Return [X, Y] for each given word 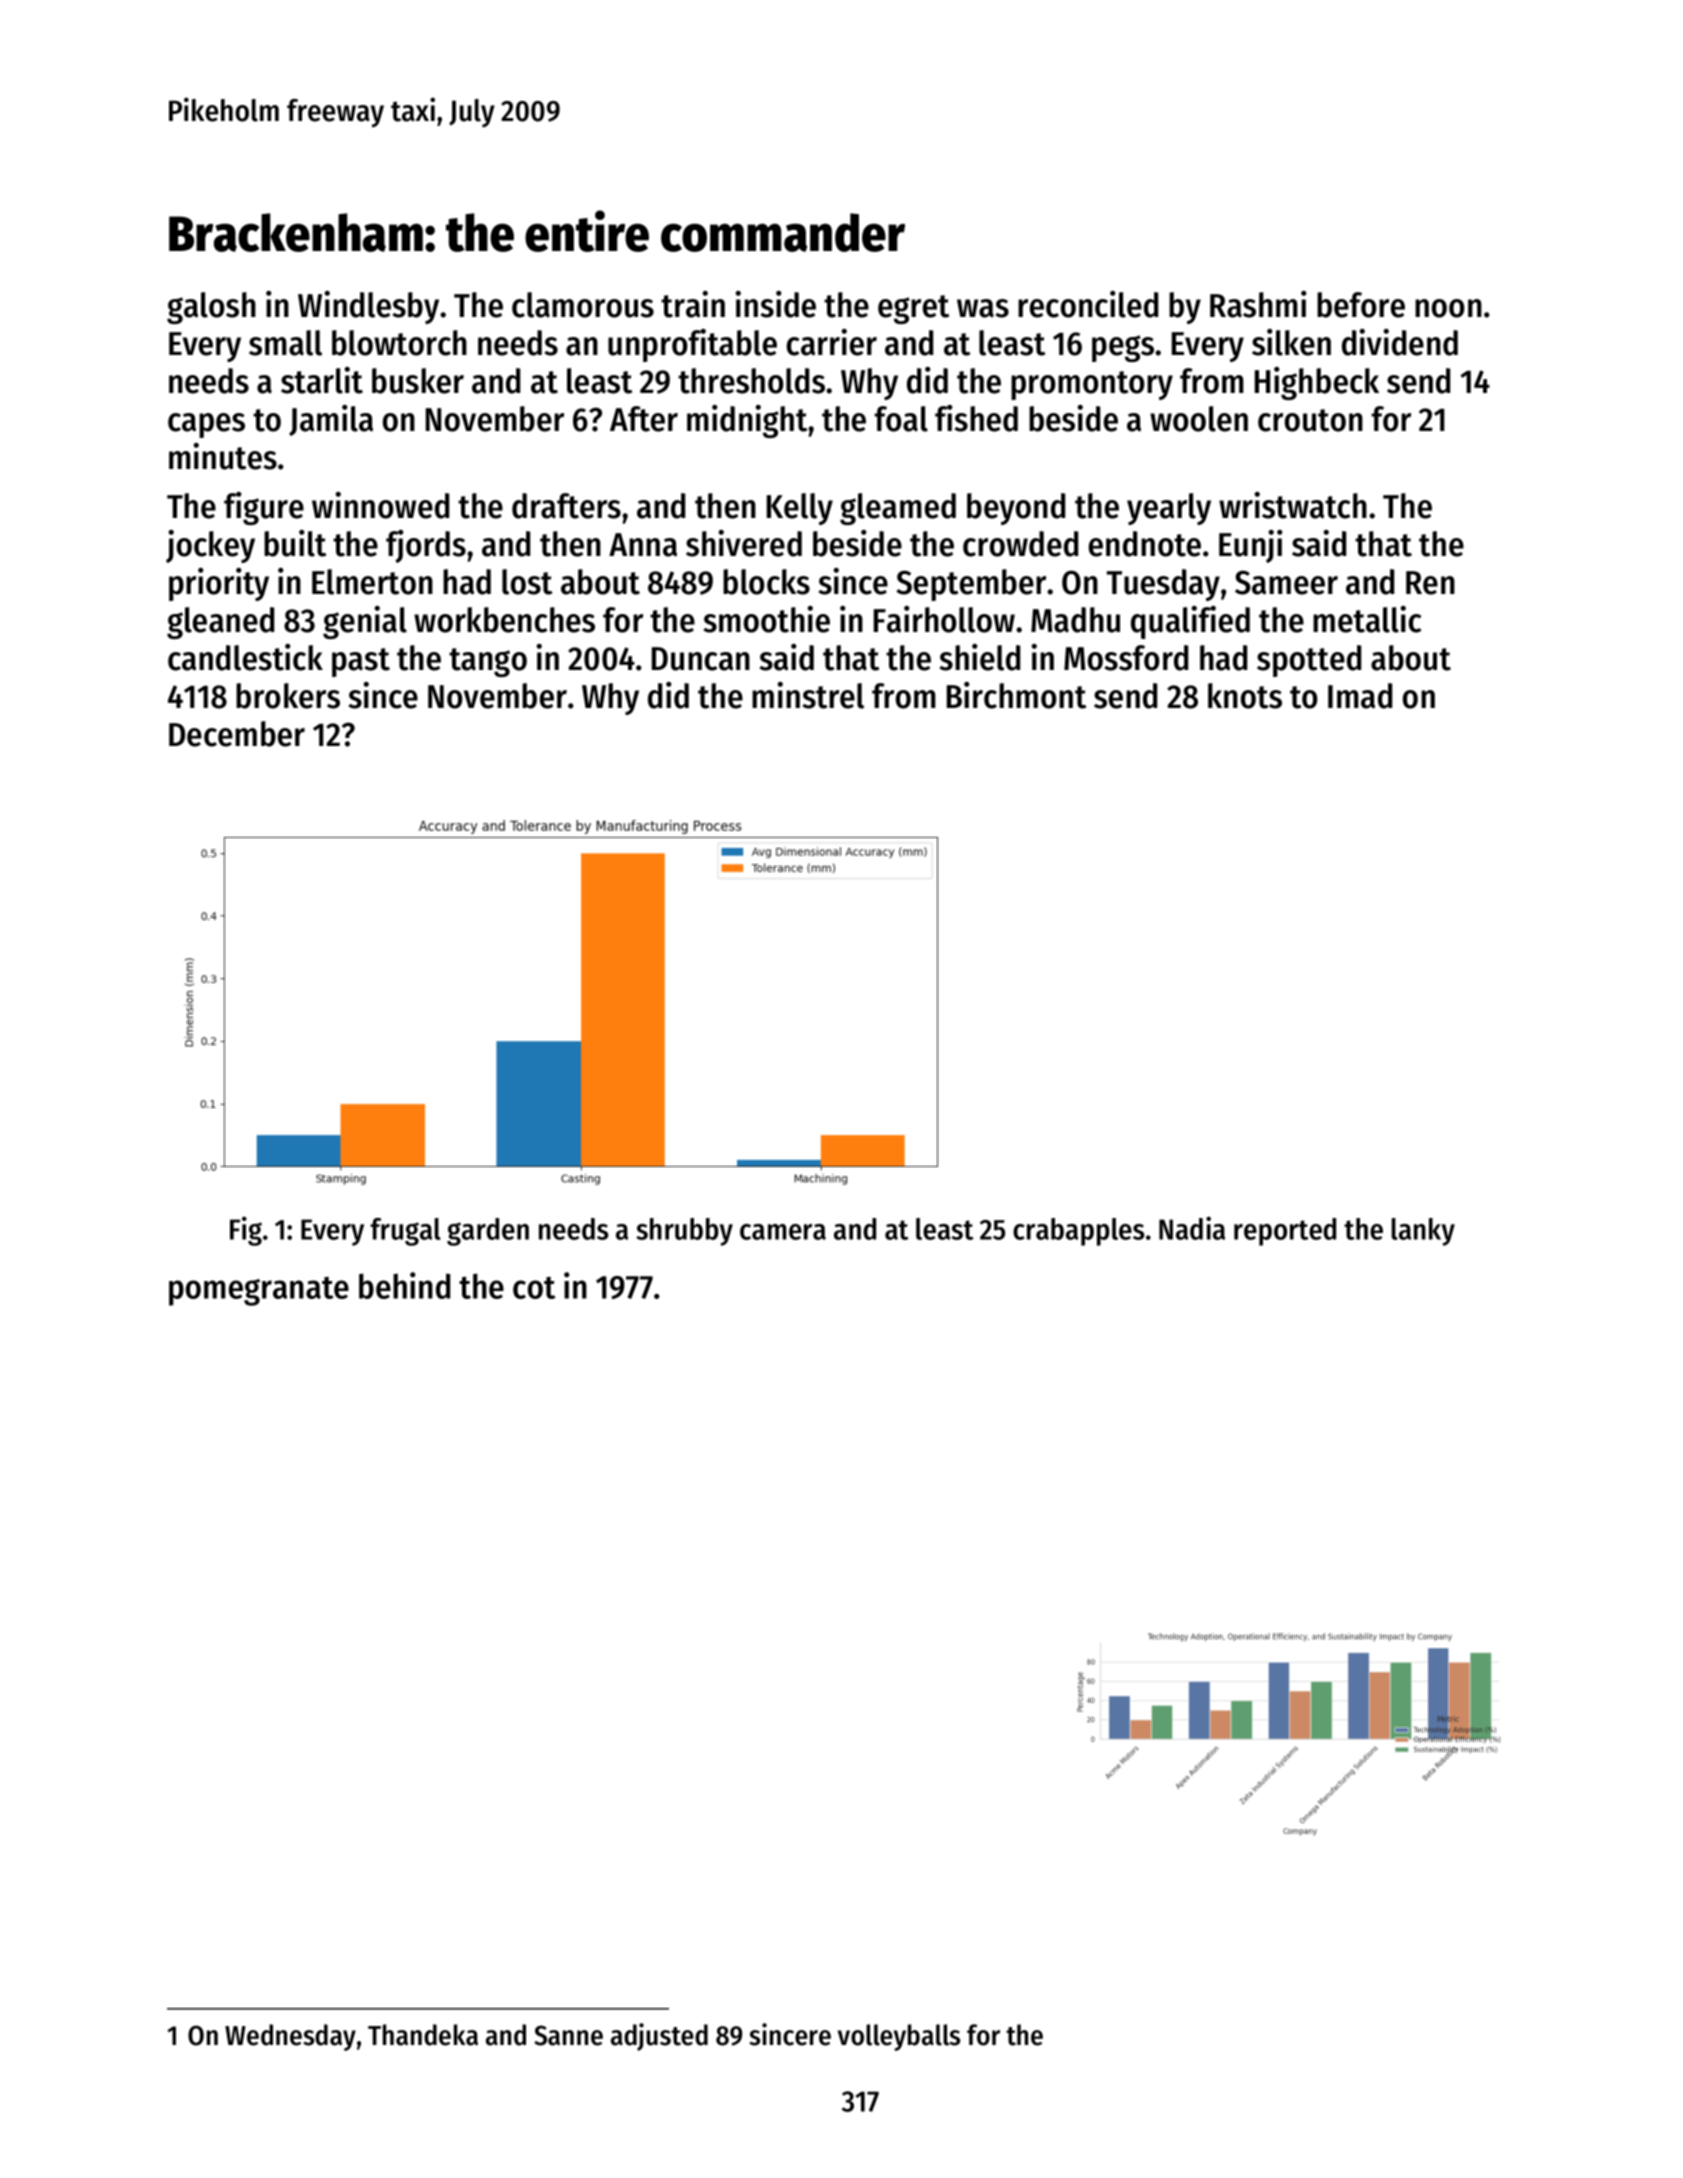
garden [488, 1232]
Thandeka [423, 2035]
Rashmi [1258, 304]
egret [913, 309]
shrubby [684, 1232]
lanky [1423, 1232]
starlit [322, 380]
